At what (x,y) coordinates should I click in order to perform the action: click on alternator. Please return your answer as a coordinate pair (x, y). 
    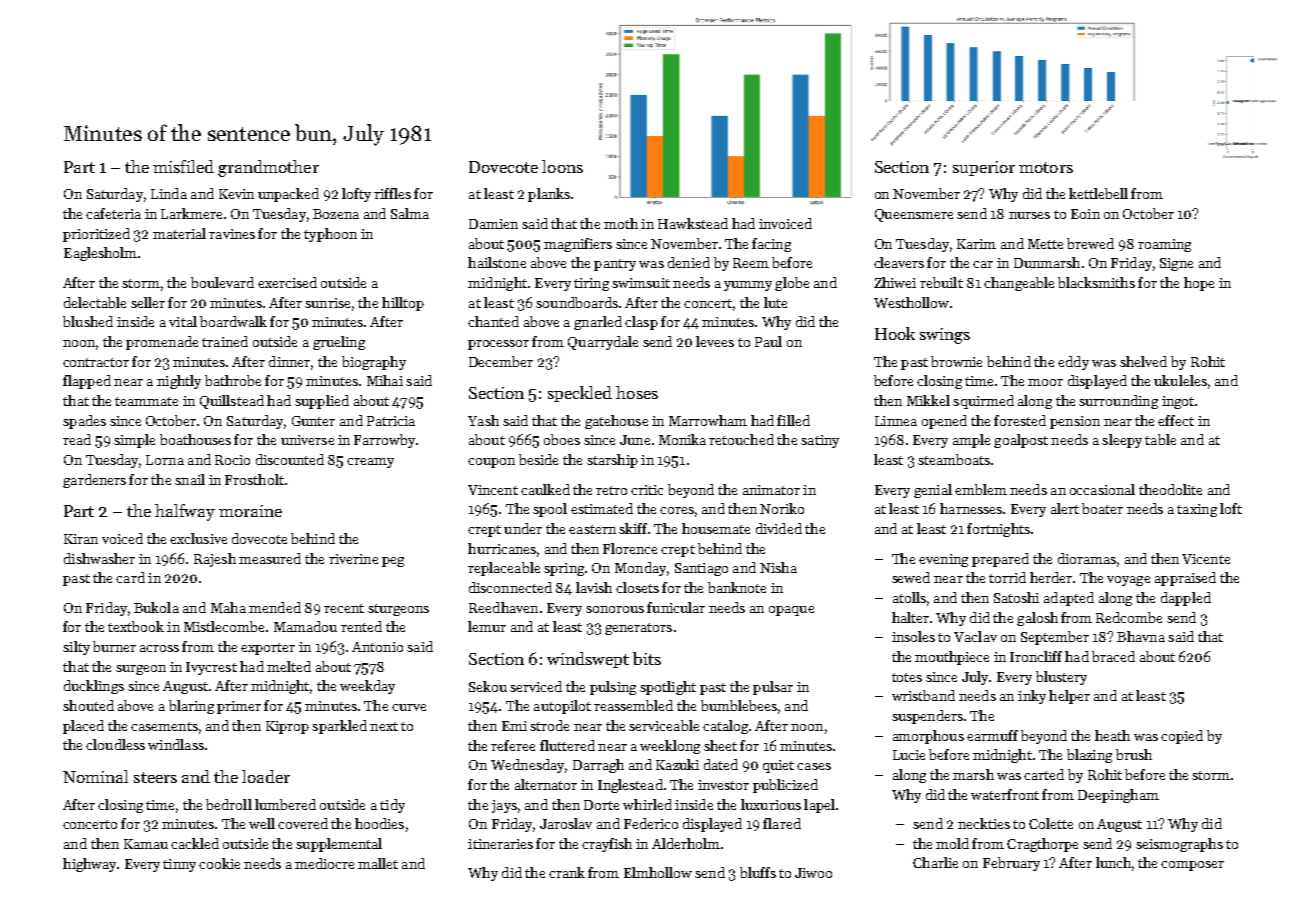
    Looking at the image, I should click on (546, 784).
